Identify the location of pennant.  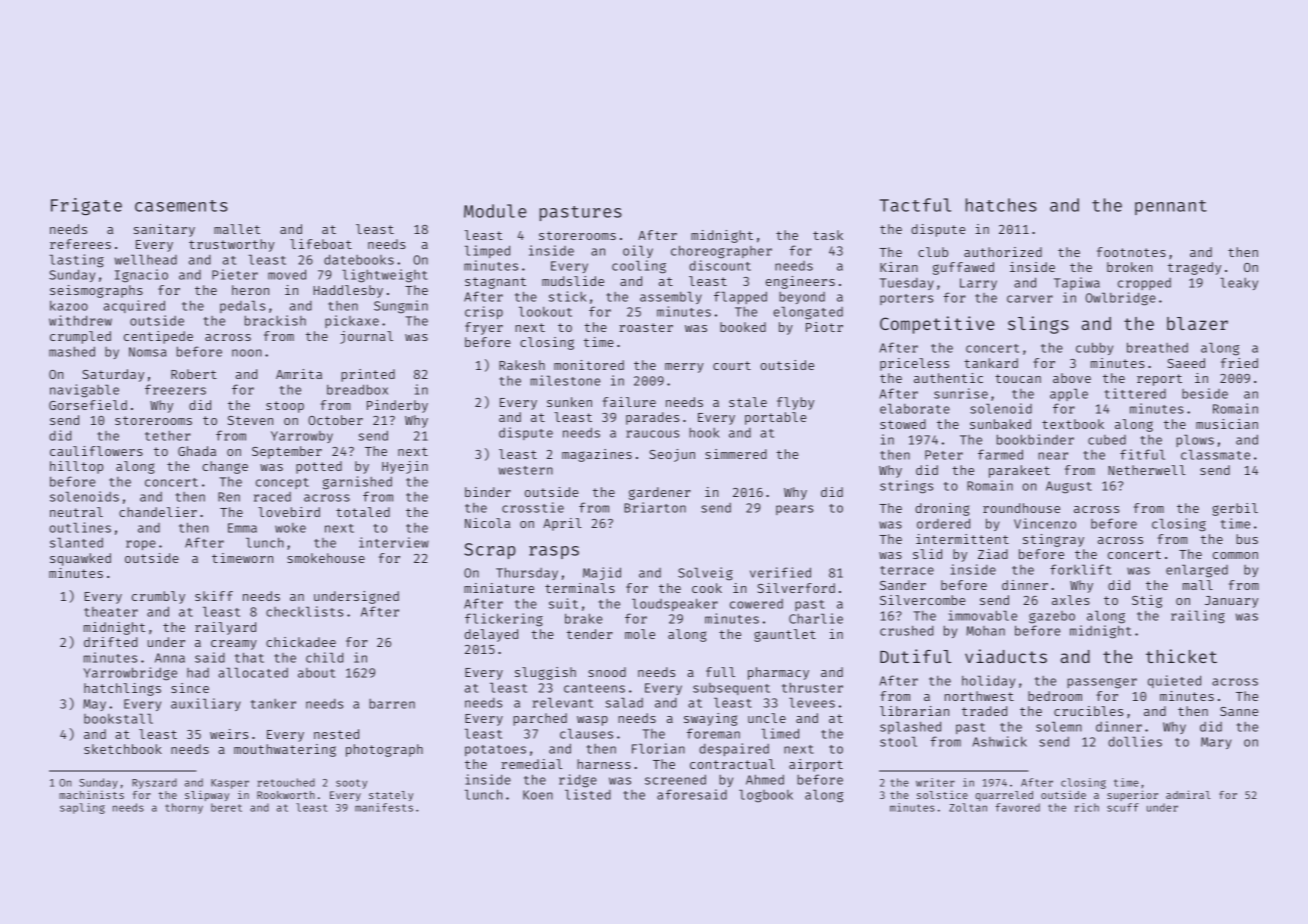
(1171, 207).
